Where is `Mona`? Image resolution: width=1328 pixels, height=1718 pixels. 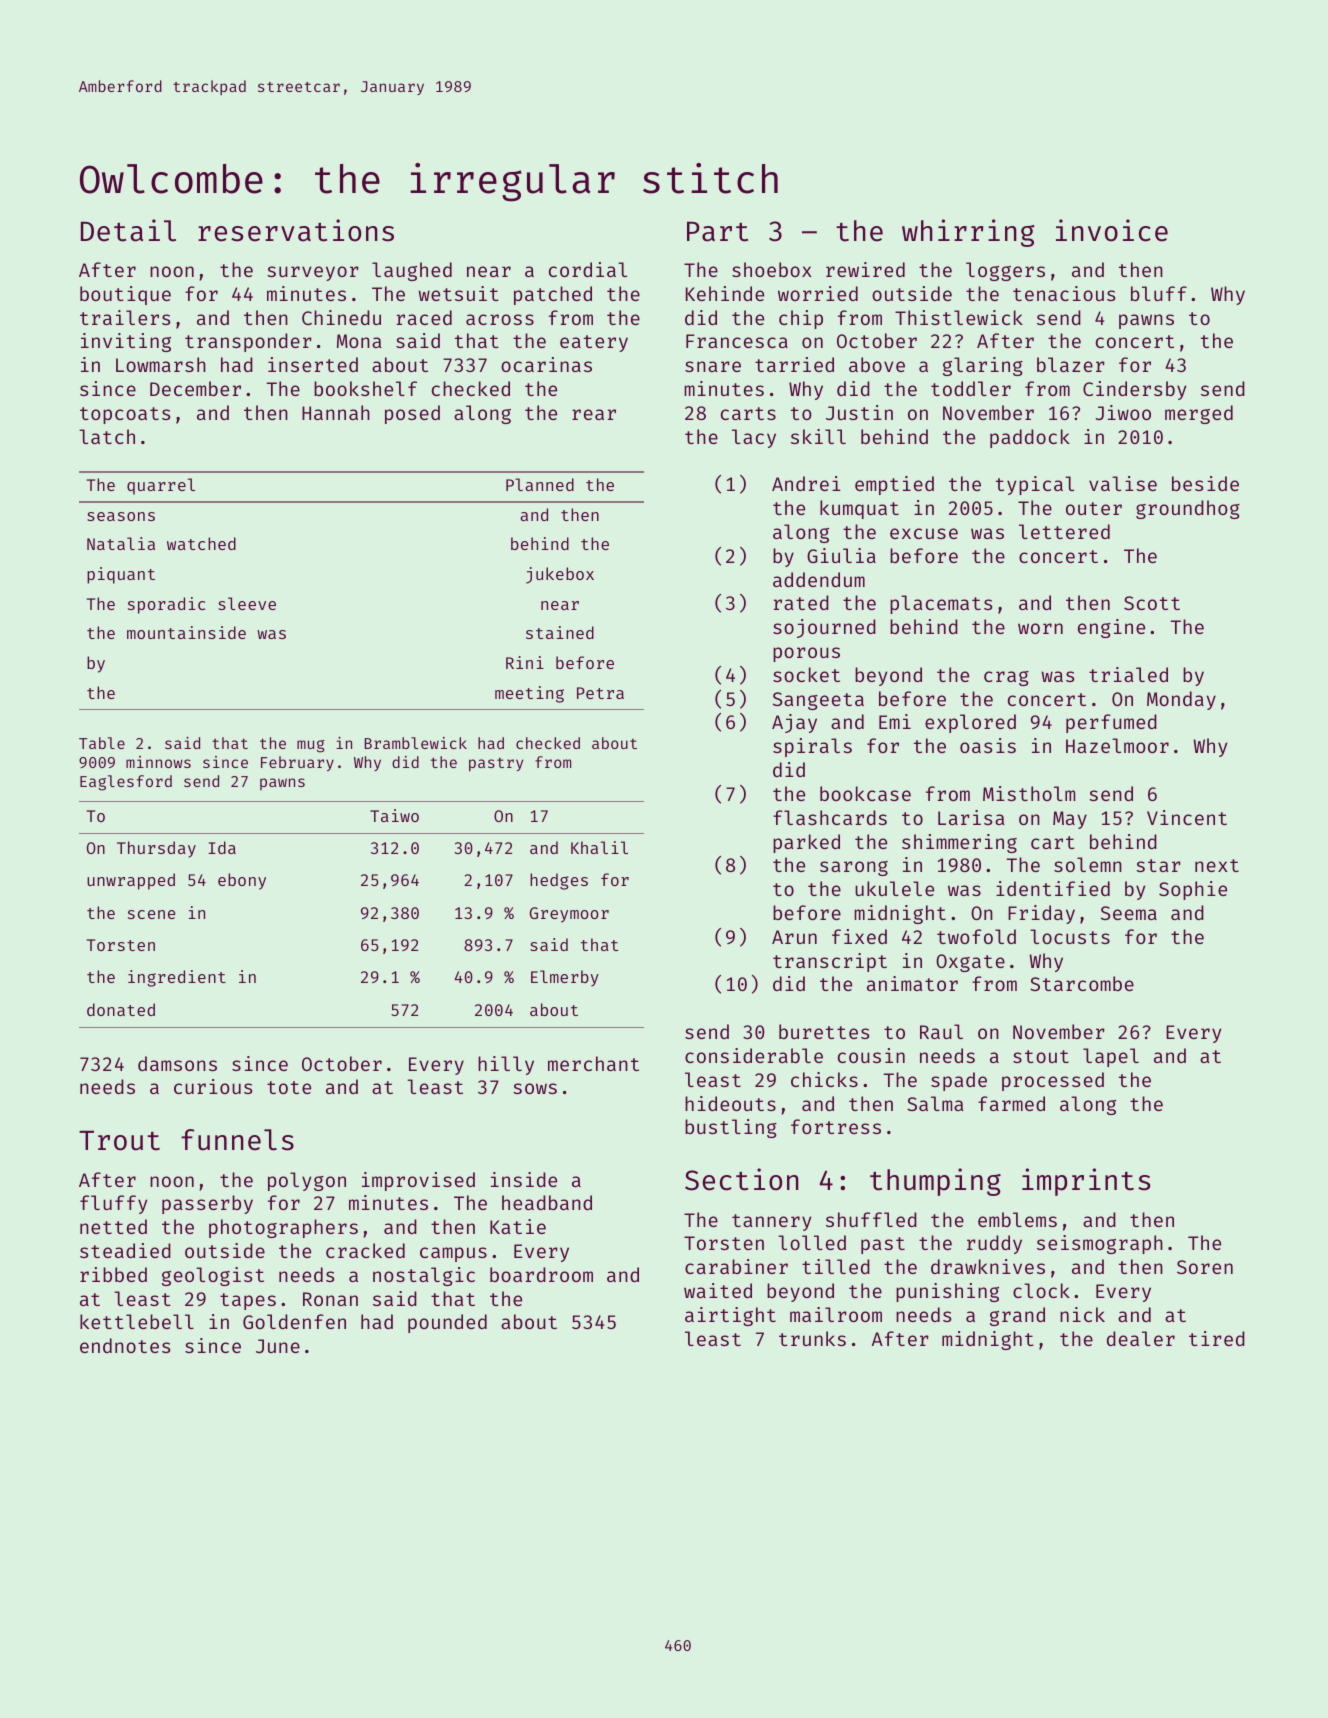
Mona is located at coordinates (359, 341).
